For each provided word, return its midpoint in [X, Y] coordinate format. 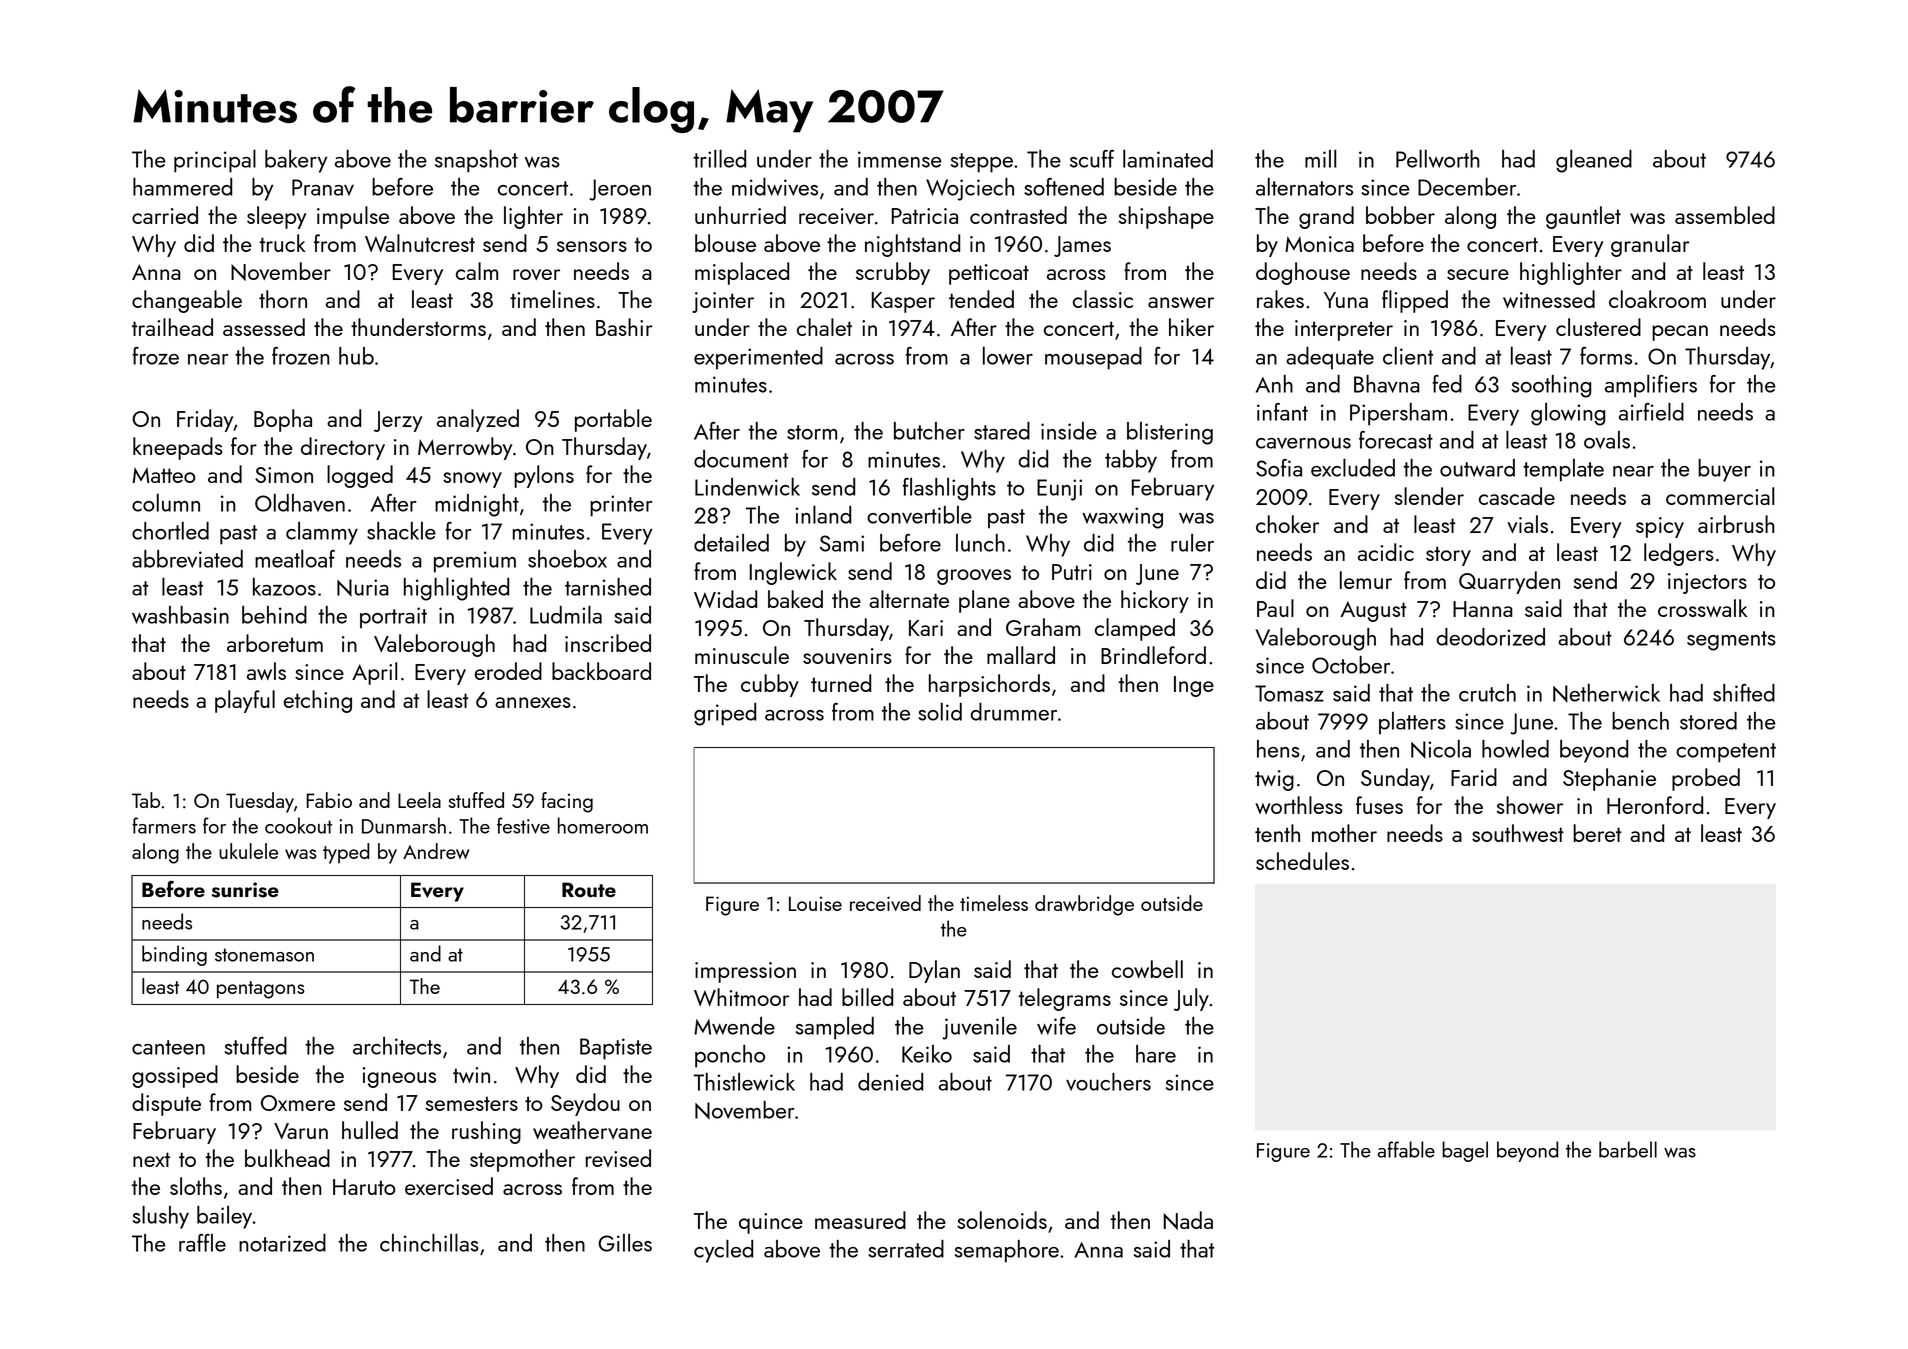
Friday [205, 420]
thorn [283, 299]
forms [1606, 356]
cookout [298, 825]
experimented [758, 358]
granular [1650, 245]
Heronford [1655, 805]
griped [725, 714]
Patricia [925, 216]
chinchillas [429, 1243]
